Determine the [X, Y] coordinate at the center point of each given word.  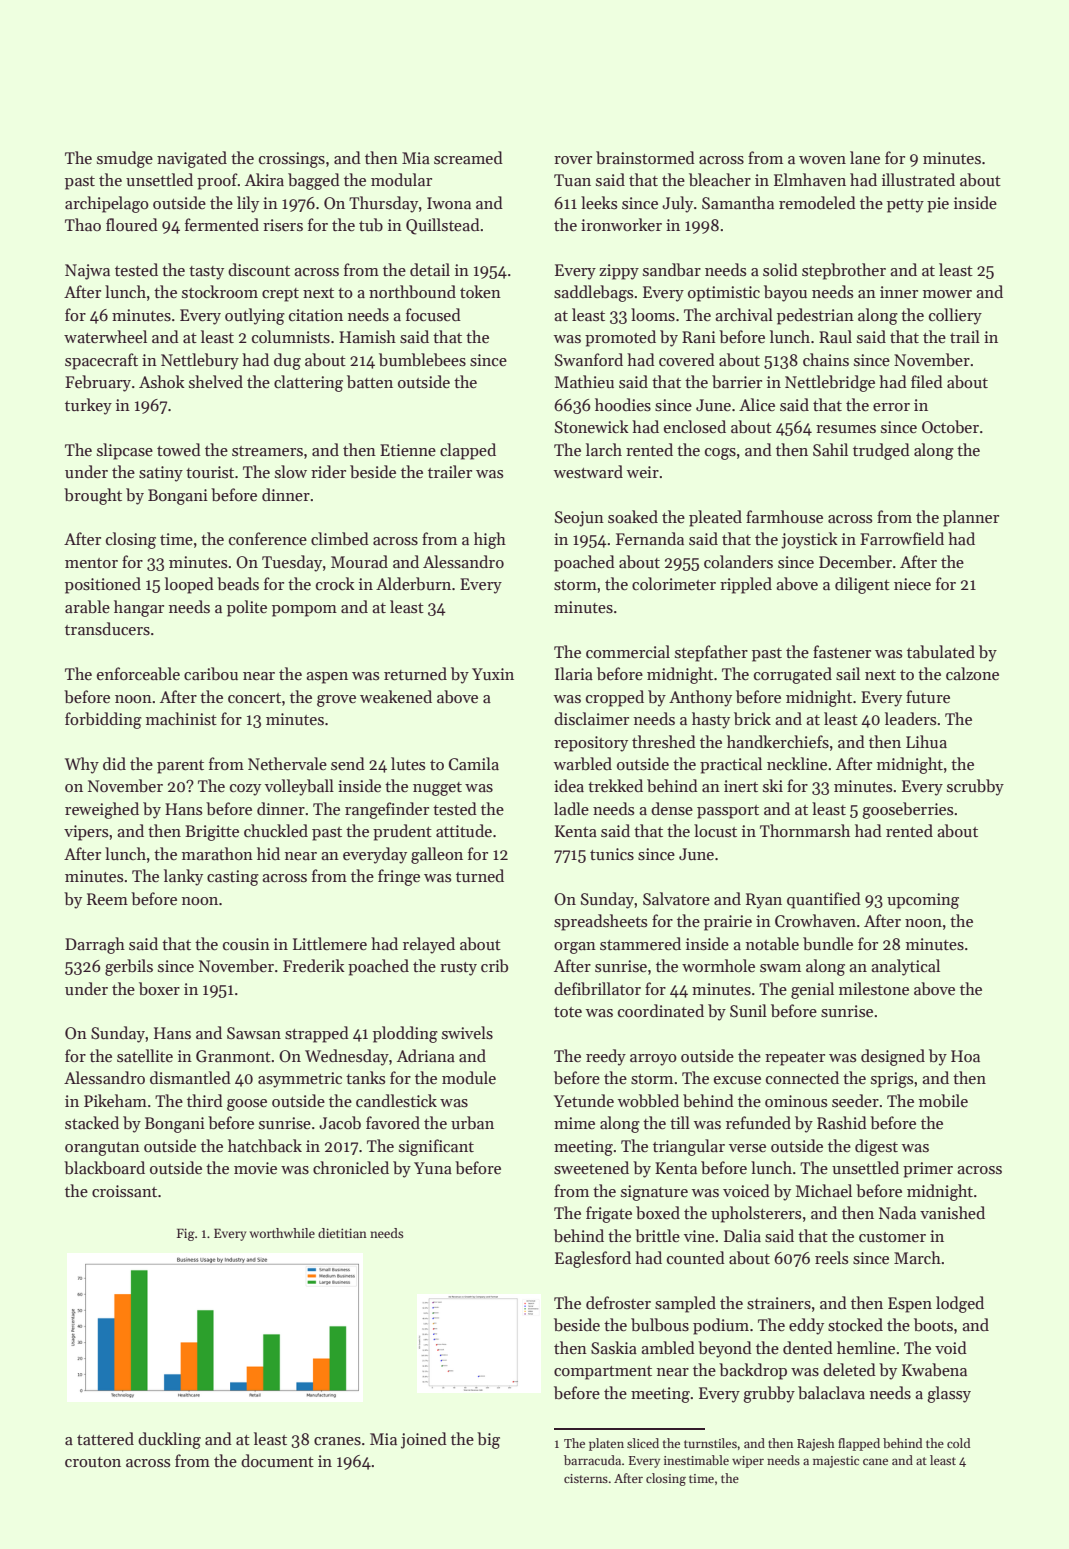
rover [573, 160]
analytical [905, 967]
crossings [292, 160]
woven [822, 160]
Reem [107, 899]
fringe [399, 877]
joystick [809, 540]
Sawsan [254, 1033]
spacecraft [101, 361]
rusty [458, 969]
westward [588, 472]
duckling [169, 1440]
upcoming [923, 901]
